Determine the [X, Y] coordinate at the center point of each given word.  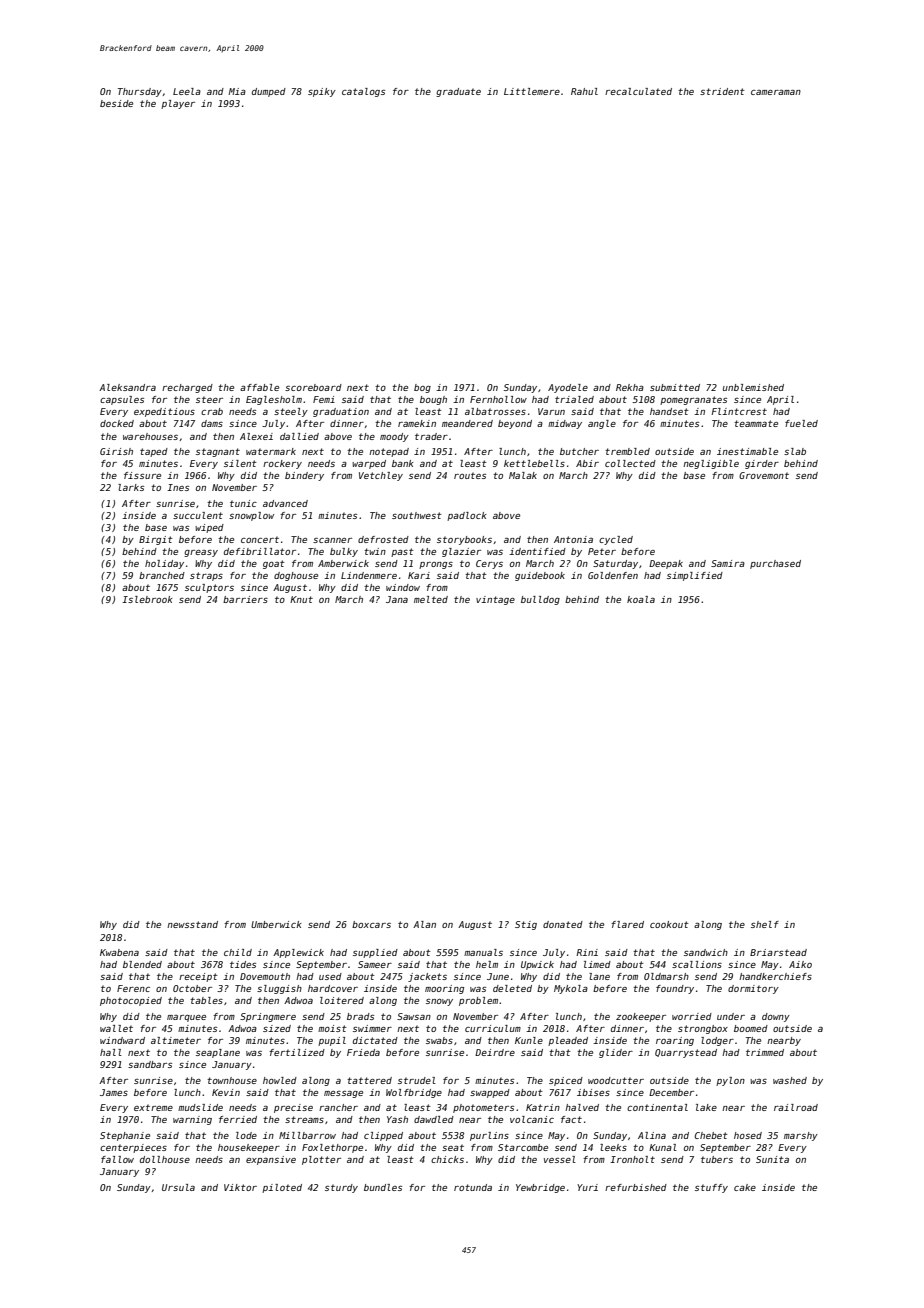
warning [192, 1120]
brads [360, 1016]
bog [422, 388]
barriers [245, 599]
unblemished [753, 387]
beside [116, 103]
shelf [765, 924]
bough [433, 400]
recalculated [638, 91]
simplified [695, 576]
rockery [282, 464]
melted [431, 599]
